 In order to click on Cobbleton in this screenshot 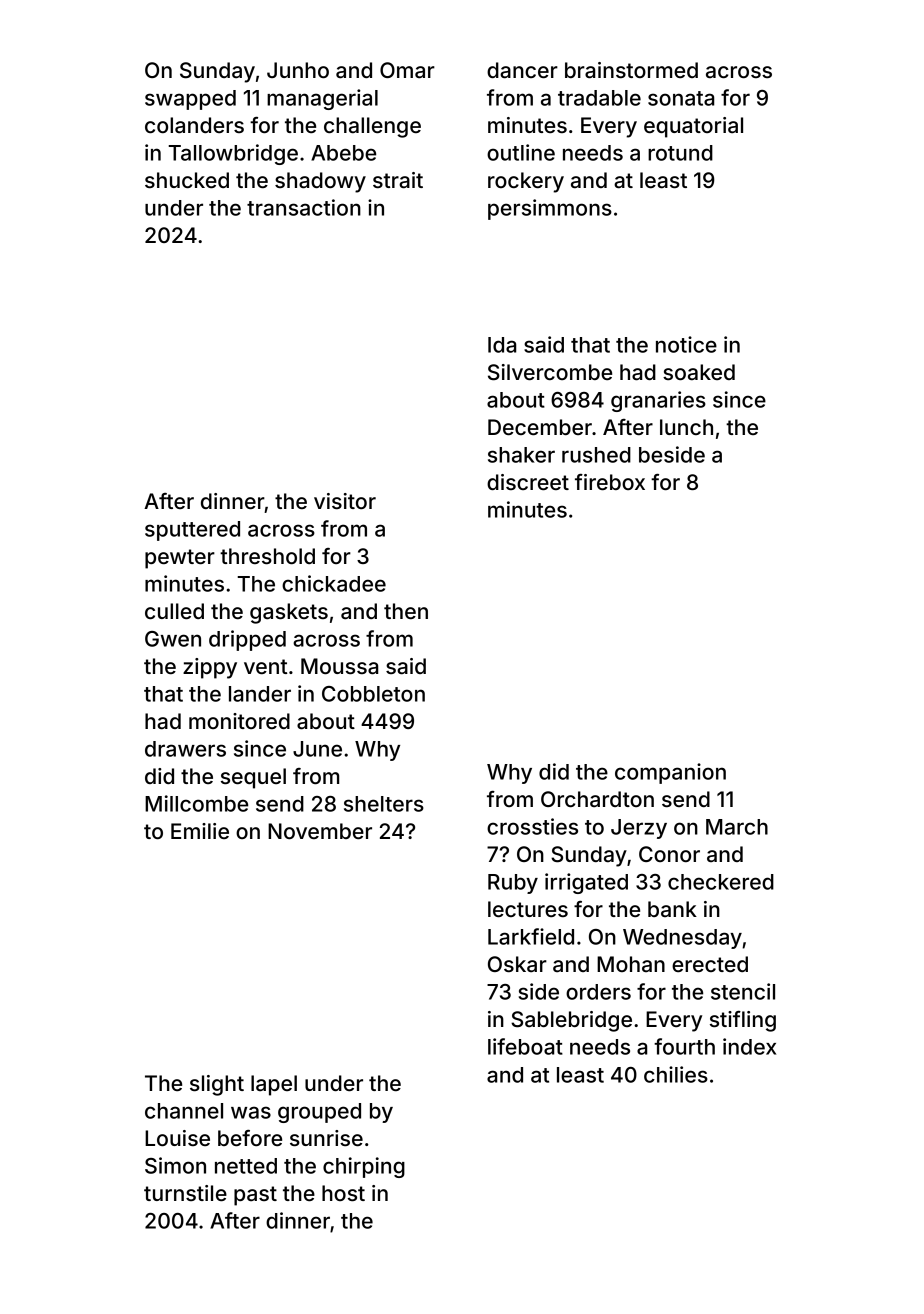, I will do `click(373, 694)`.
